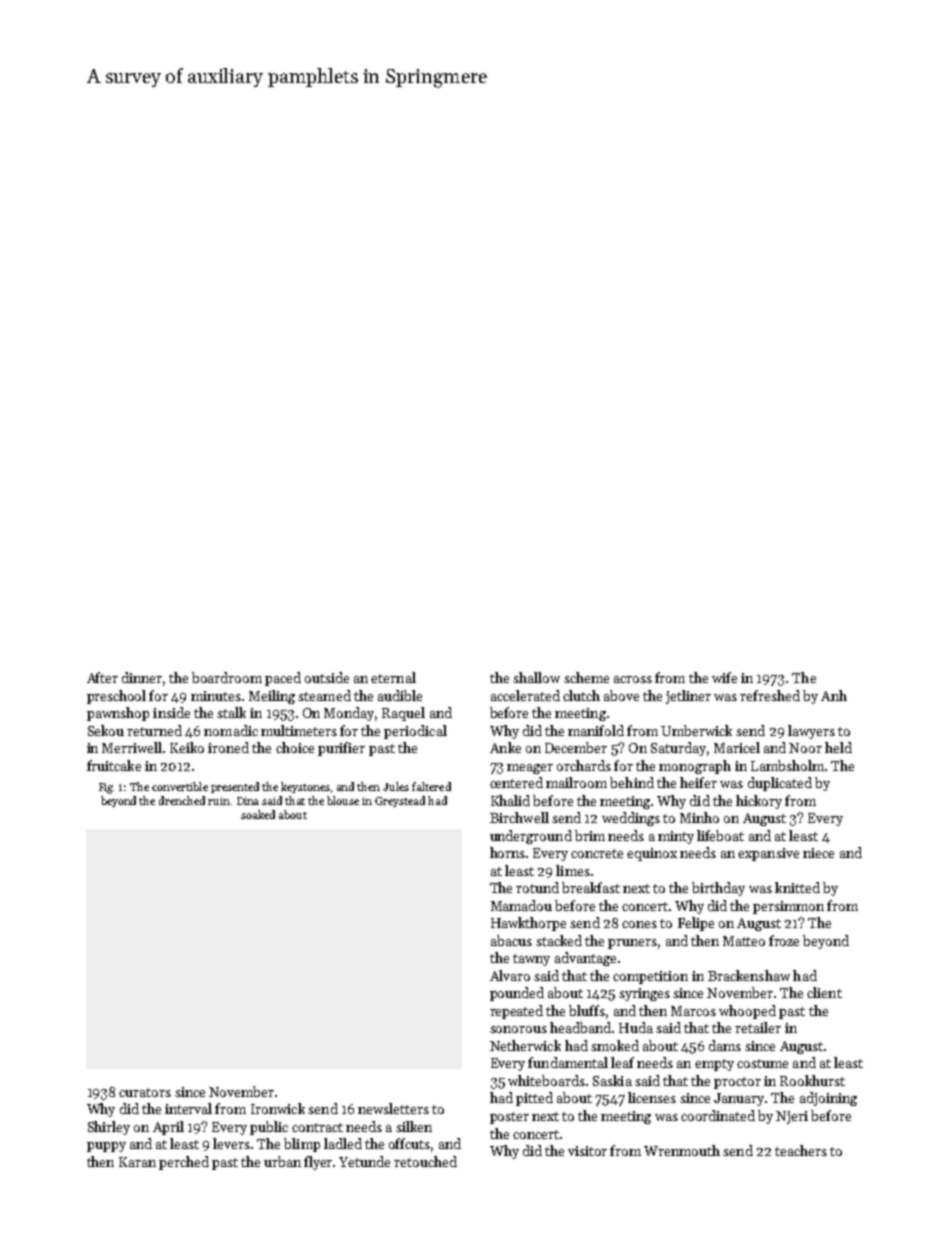  Describe the element at coordinates (818, 853) in the document. I see `niece` at that location.
